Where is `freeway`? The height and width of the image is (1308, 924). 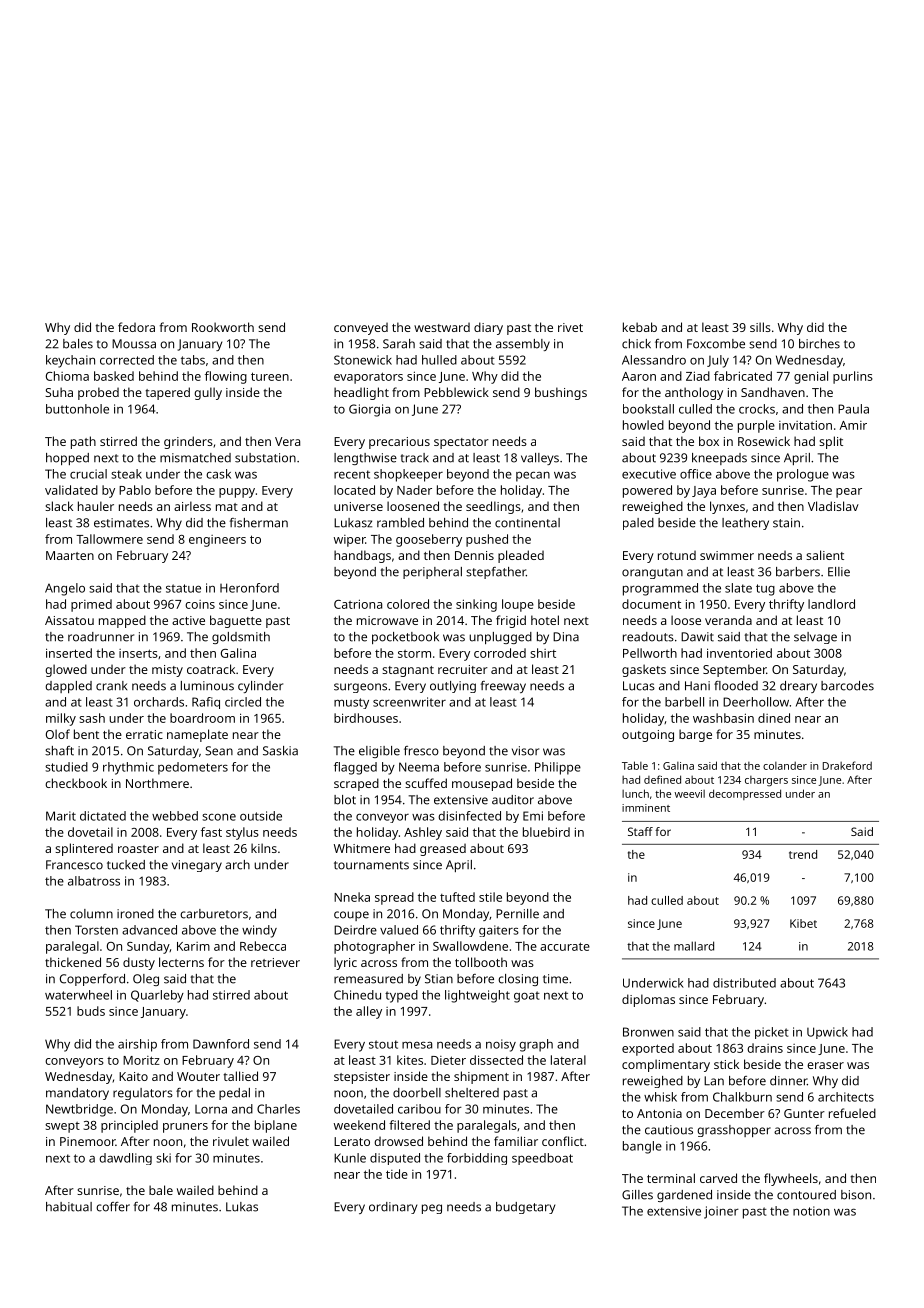 freeway is located at coordinates (503, 687).
